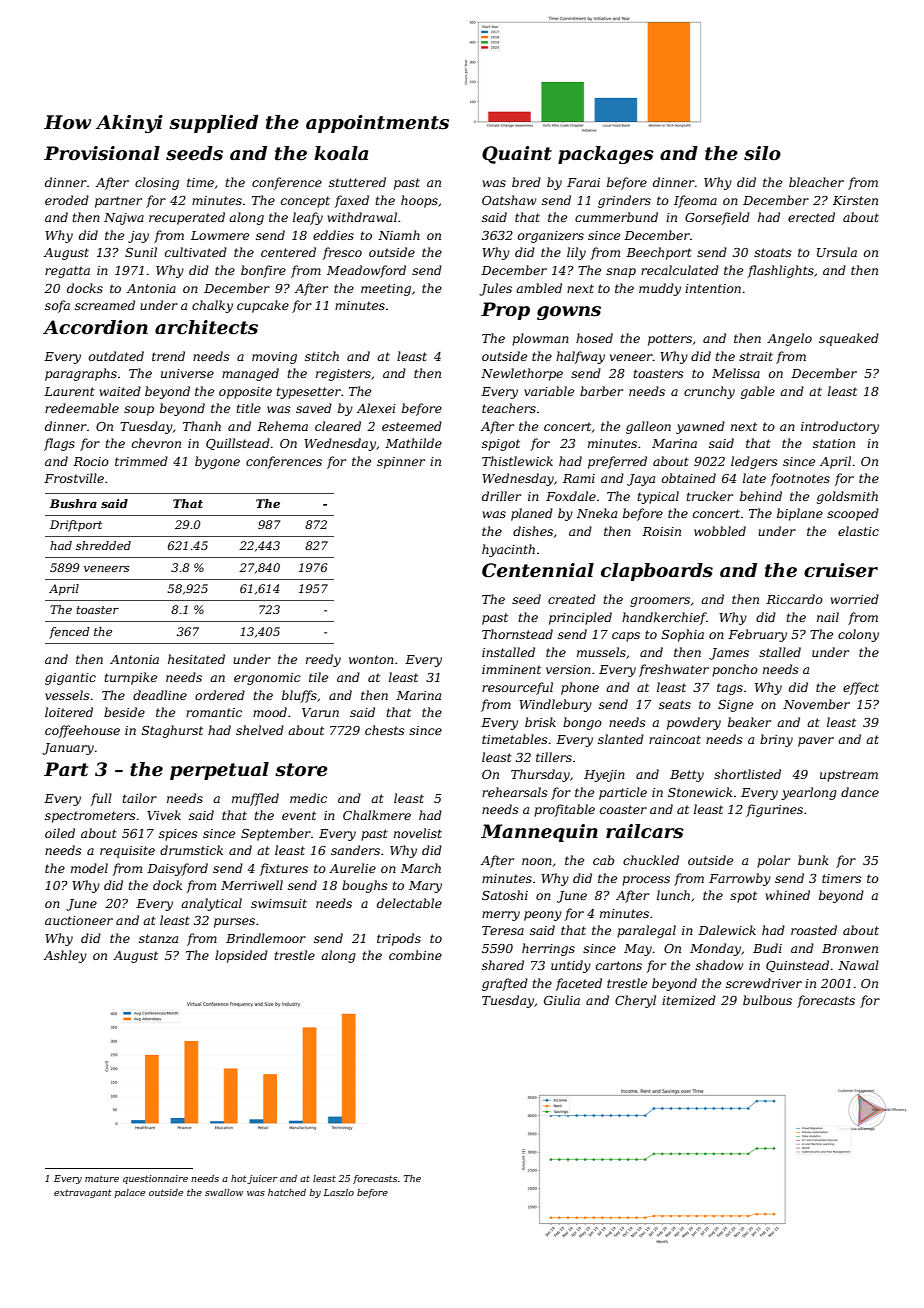 This screenshot has height=1308, width=924. What do you see at coordinates (419, 201) in the screenshot?
I see `hoops` at bounding box center [419, 201].
